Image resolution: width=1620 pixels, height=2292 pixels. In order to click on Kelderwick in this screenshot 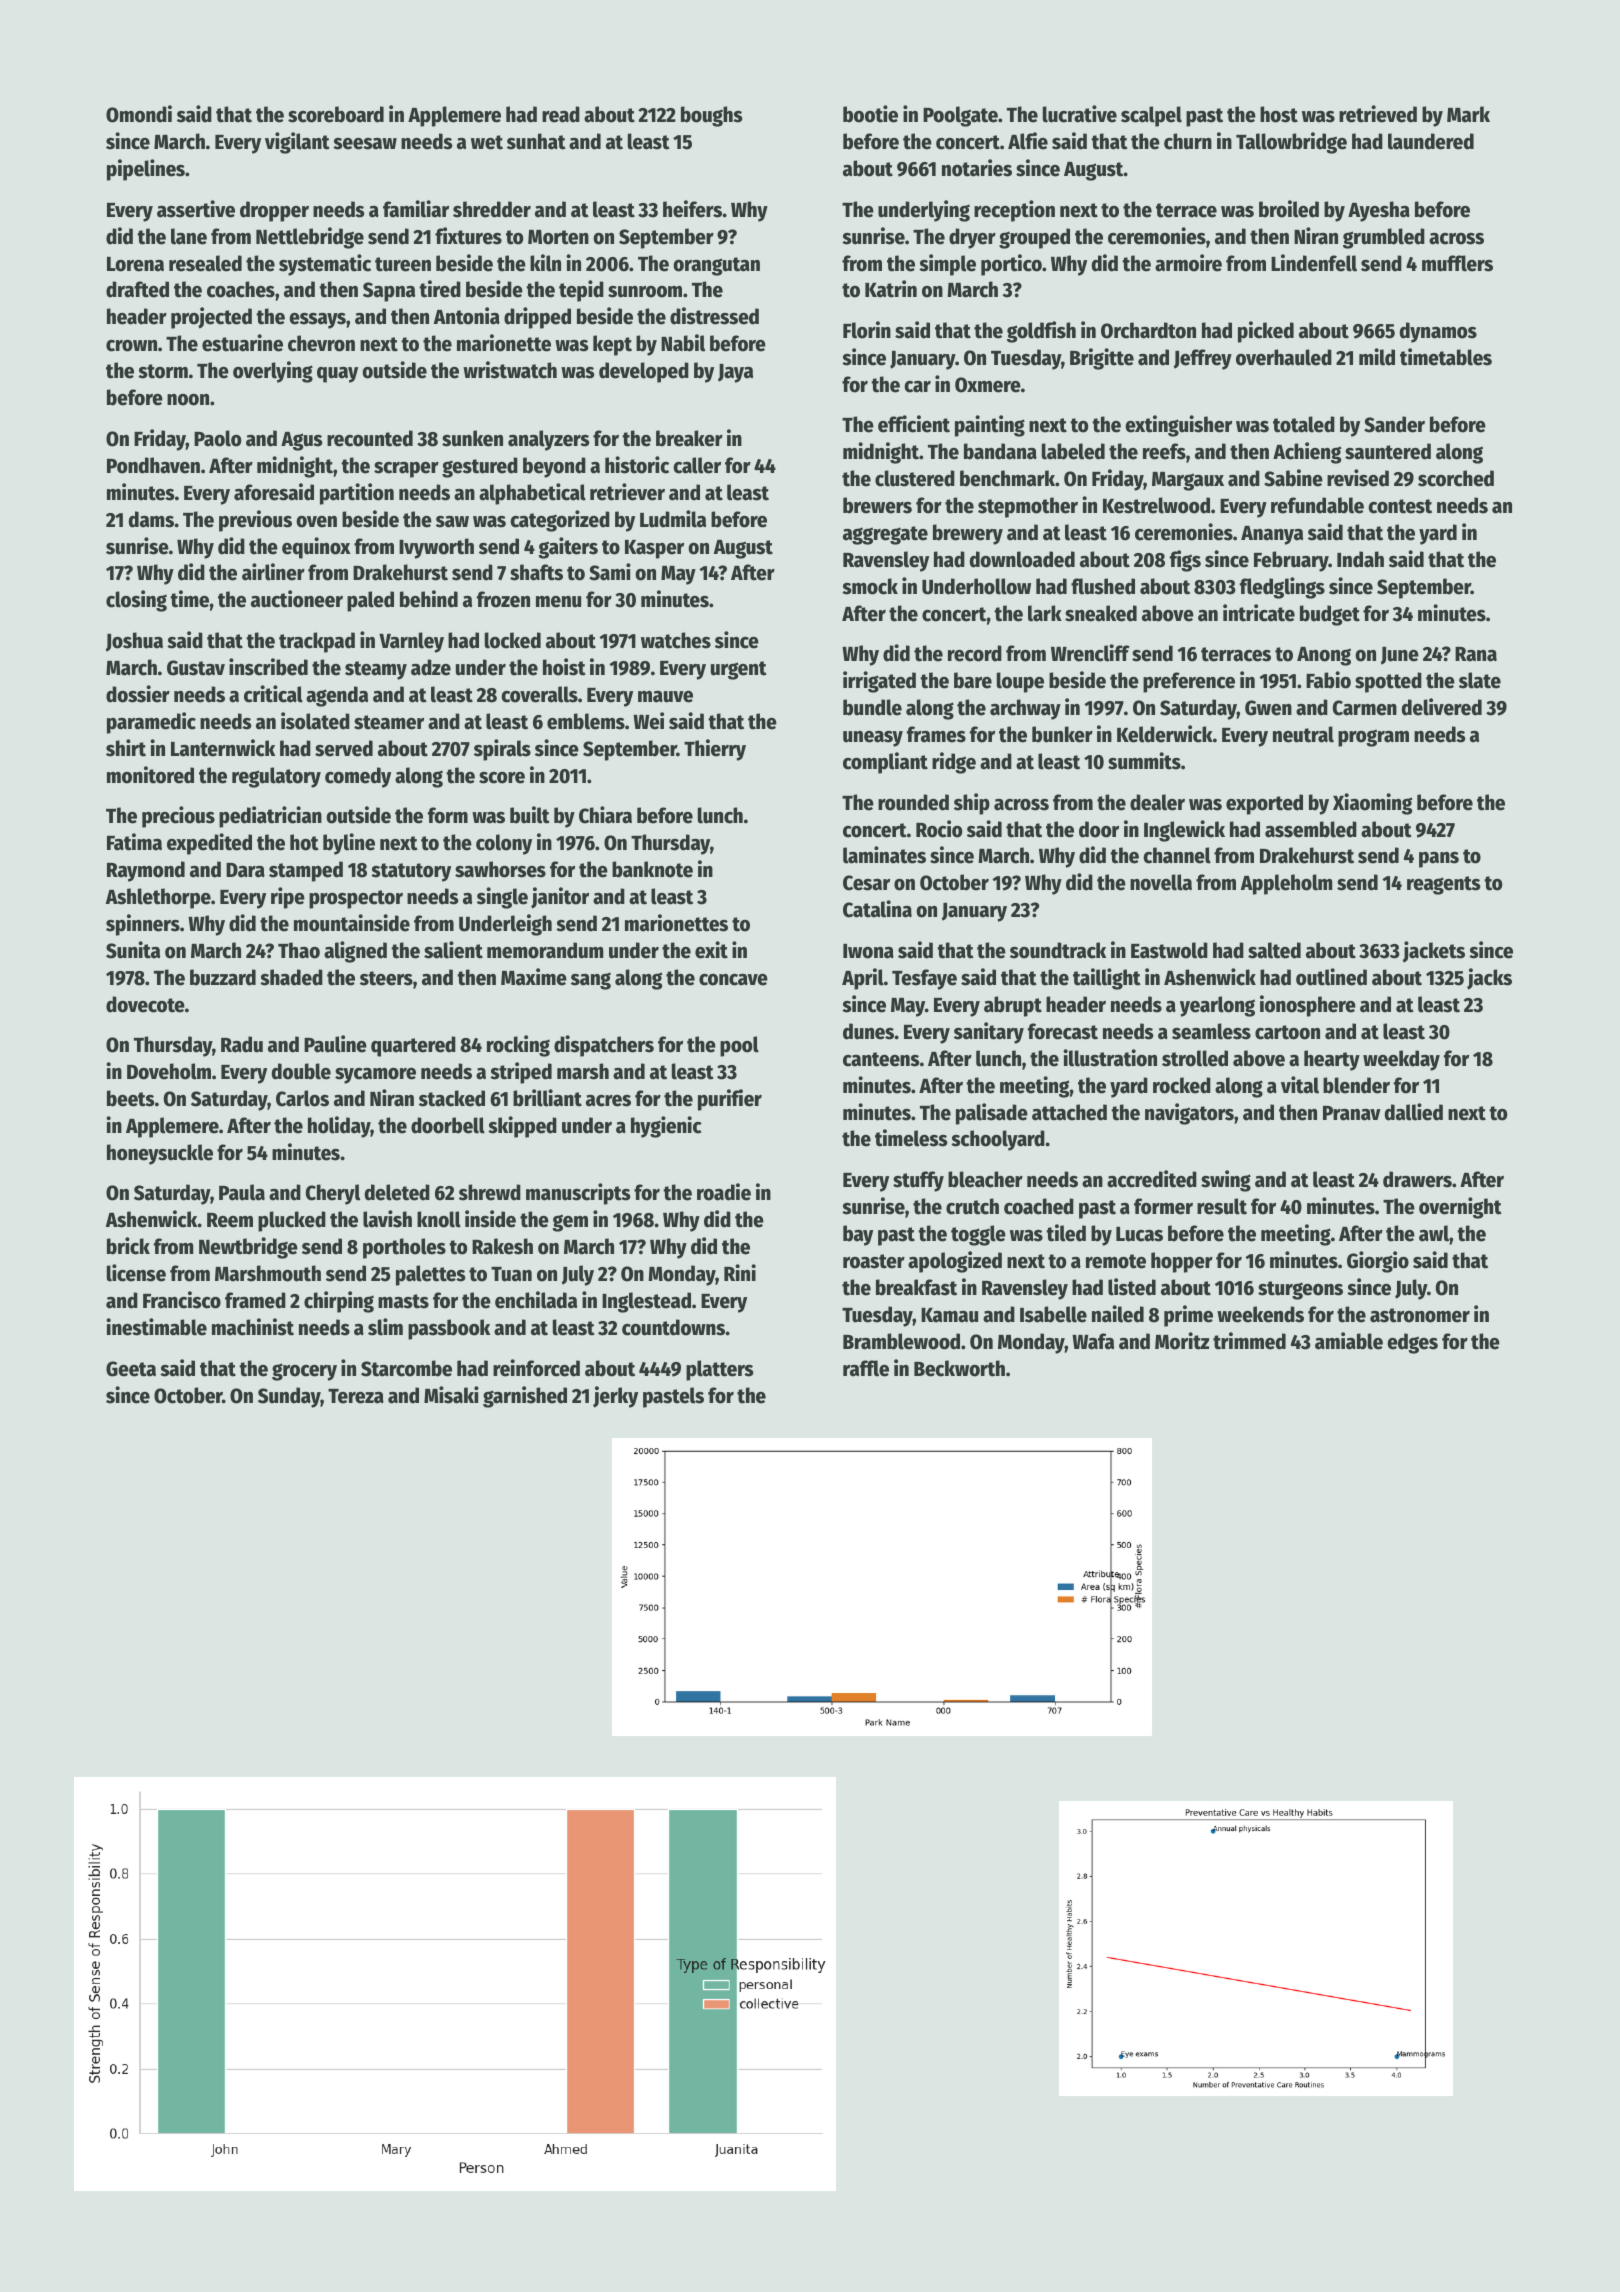, I will do `click(1165, 734)`.
